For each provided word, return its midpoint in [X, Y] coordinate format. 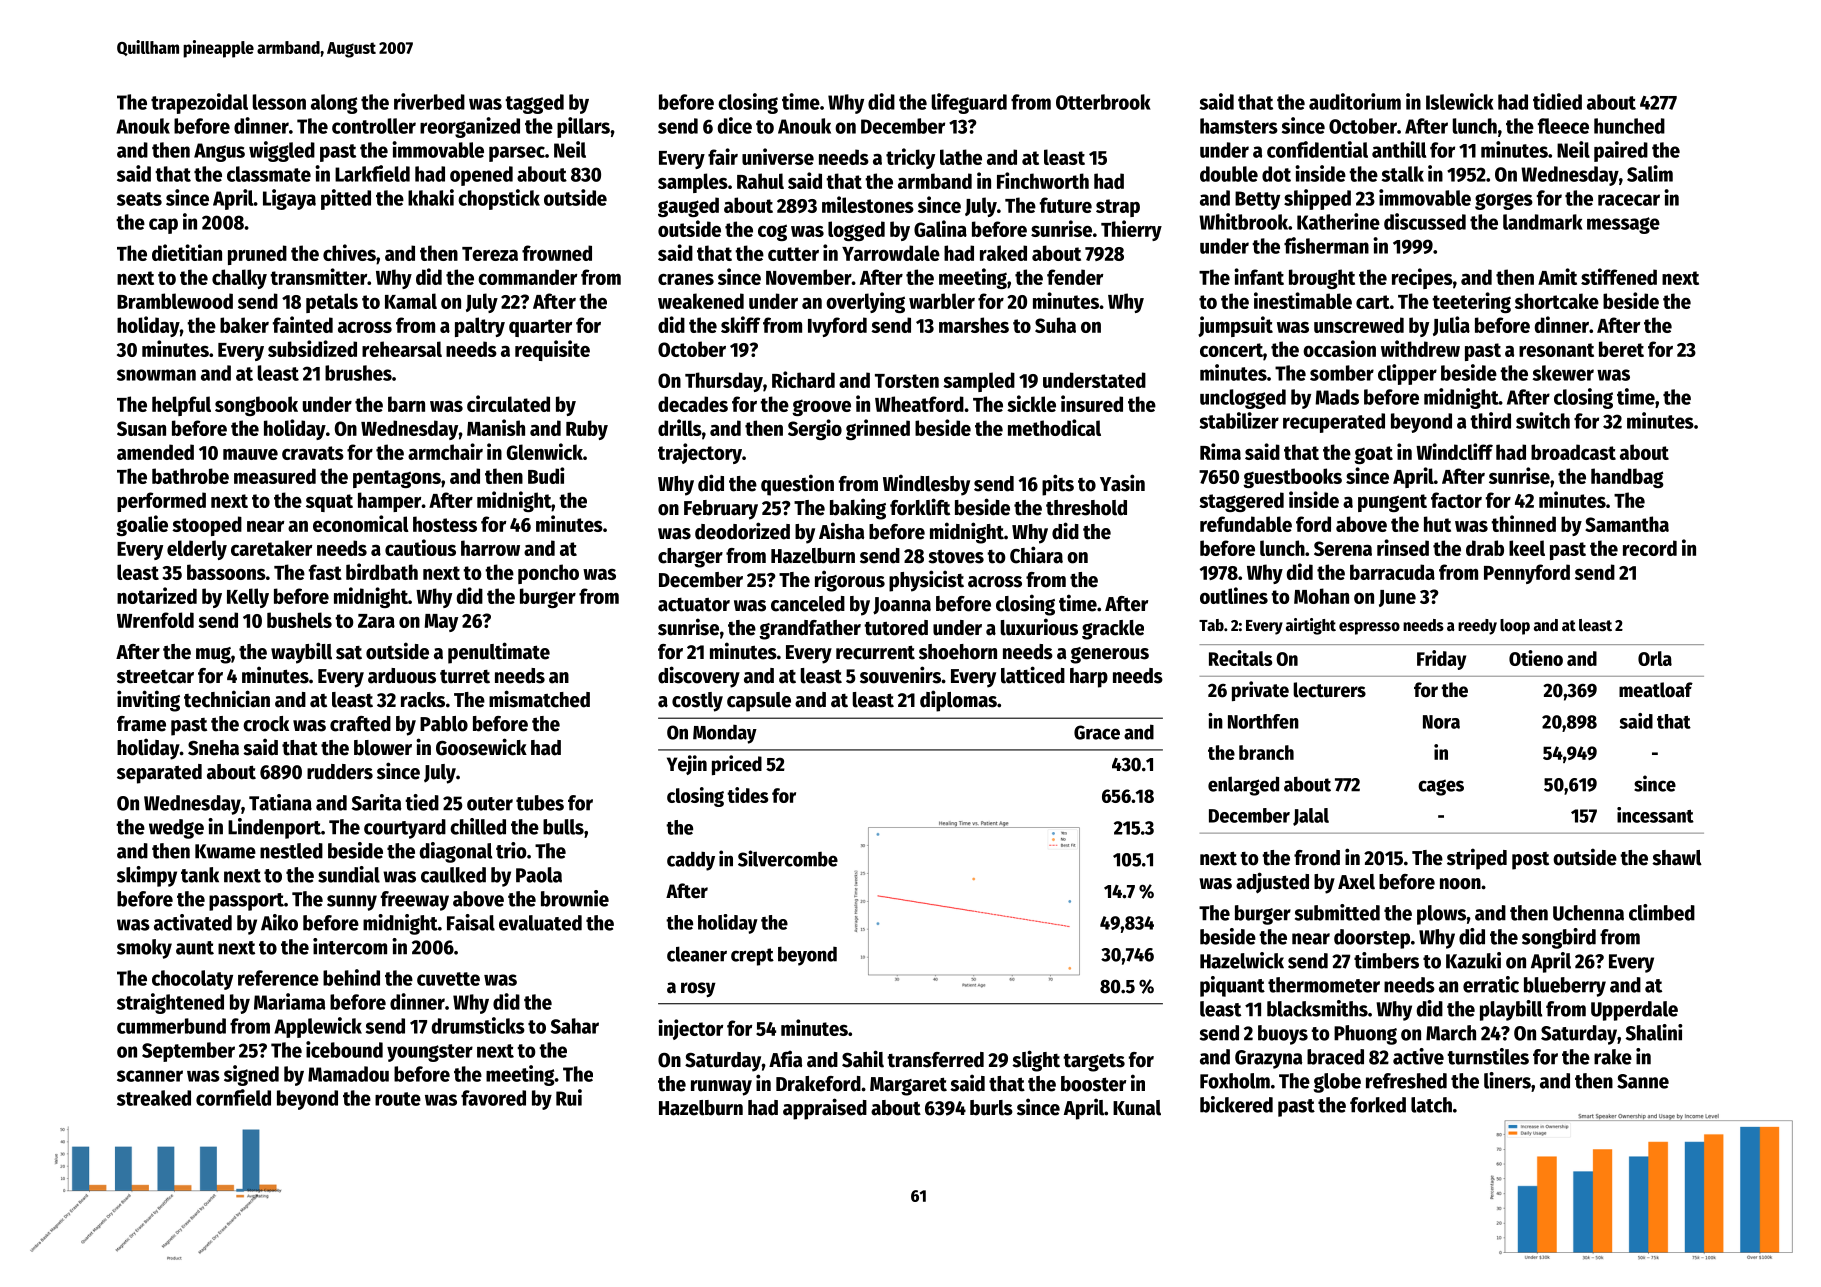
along [334, 104]
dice [735, 125]
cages [1441, 788]
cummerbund [171, 1026]
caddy [691, 861]
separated [159, 774]
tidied [1557, 101]
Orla [1655, 658]
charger [690, 558]
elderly [197, 550]
